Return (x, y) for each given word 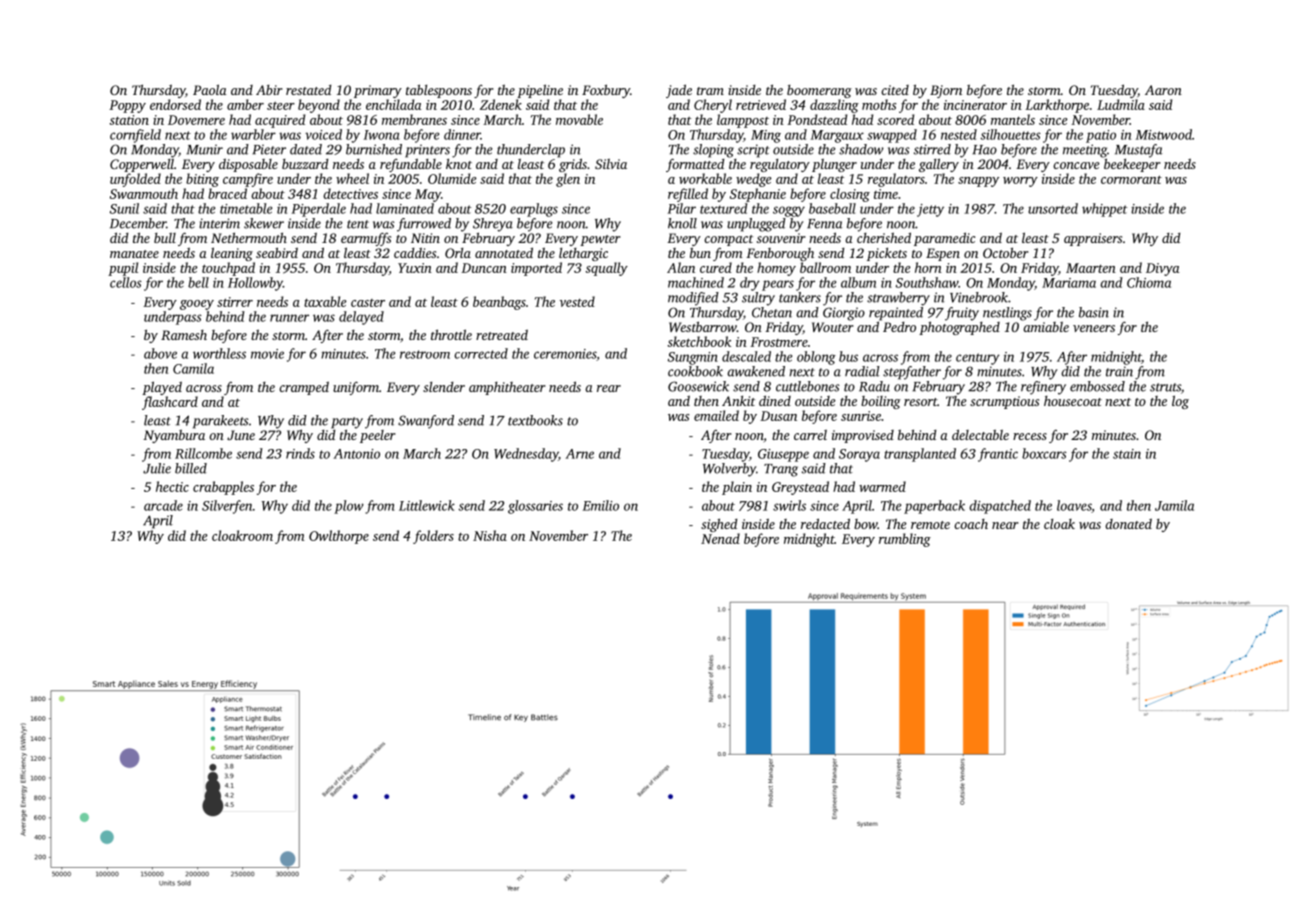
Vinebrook (979, 297)
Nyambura (174, 436)
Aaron (1163, 90)
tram (710, 91)
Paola (210, 89)
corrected (481, 353)
